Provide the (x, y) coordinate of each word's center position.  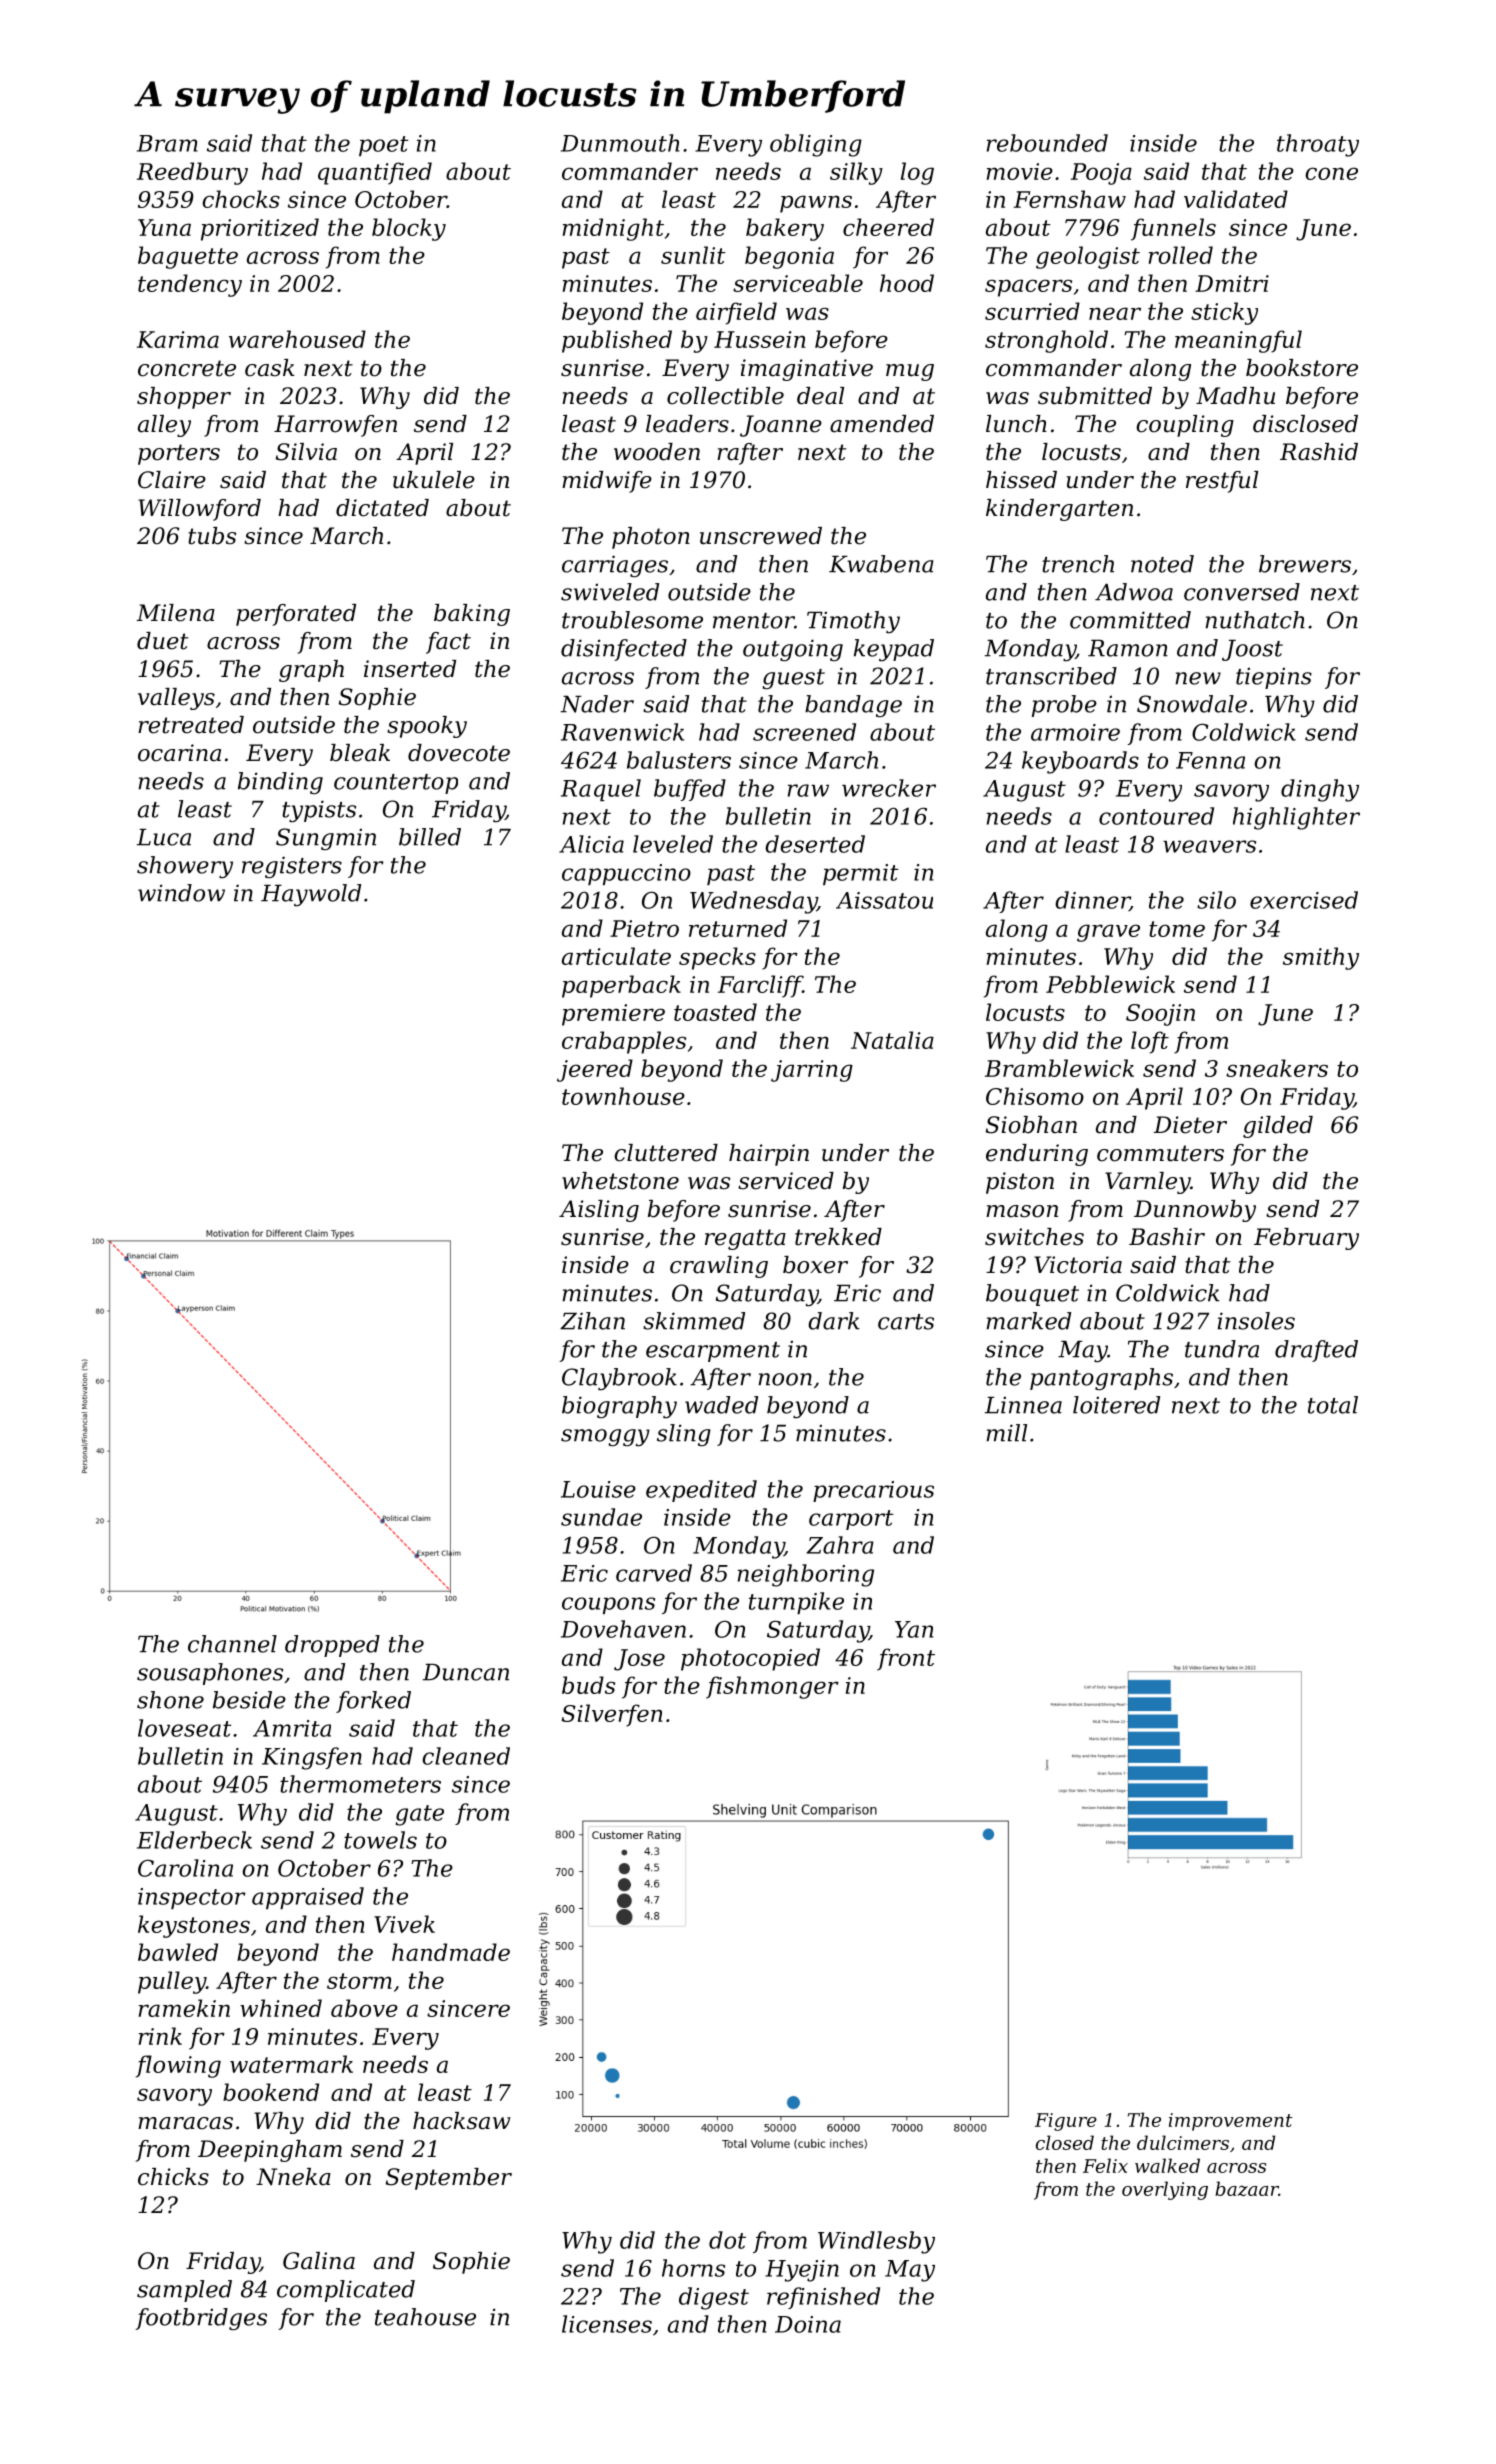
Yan (914, 1629)
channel (232, 1644)
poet (383, 146)
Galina (319, 2261)
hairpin (769, 1155)
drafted (1316, 1351)
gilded (1278, 1127)
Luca (164, 837)
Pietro (644, 928)
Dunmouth (620, 143)
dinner (1092, 901)
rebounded (1047, 143)
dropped (332, 1646)
